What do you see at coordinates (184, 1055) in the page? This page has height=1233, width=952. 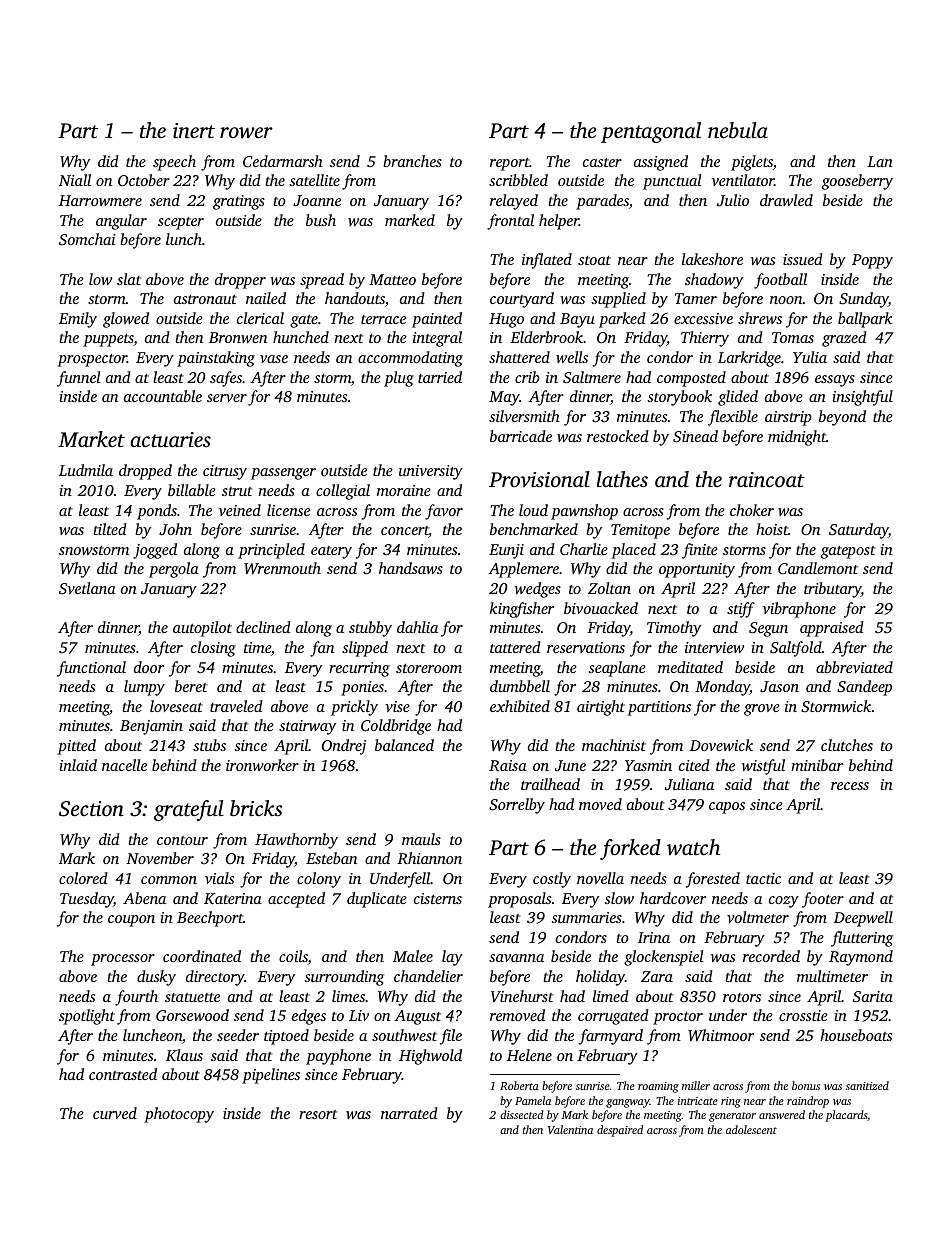 I see `Klaus` at bounding box center [184, 1055].
